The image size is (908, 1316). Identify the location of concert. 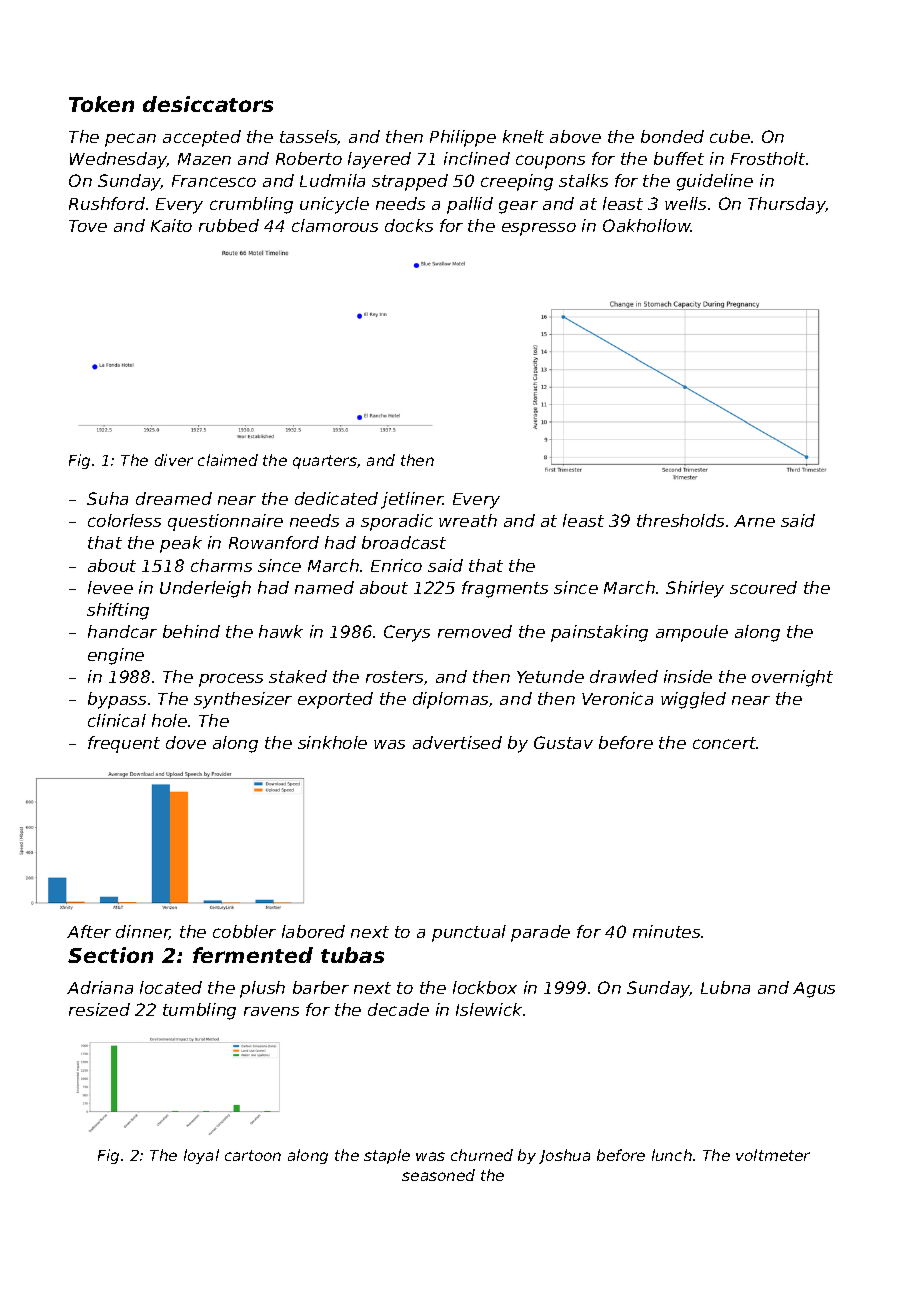
(725, 743).
